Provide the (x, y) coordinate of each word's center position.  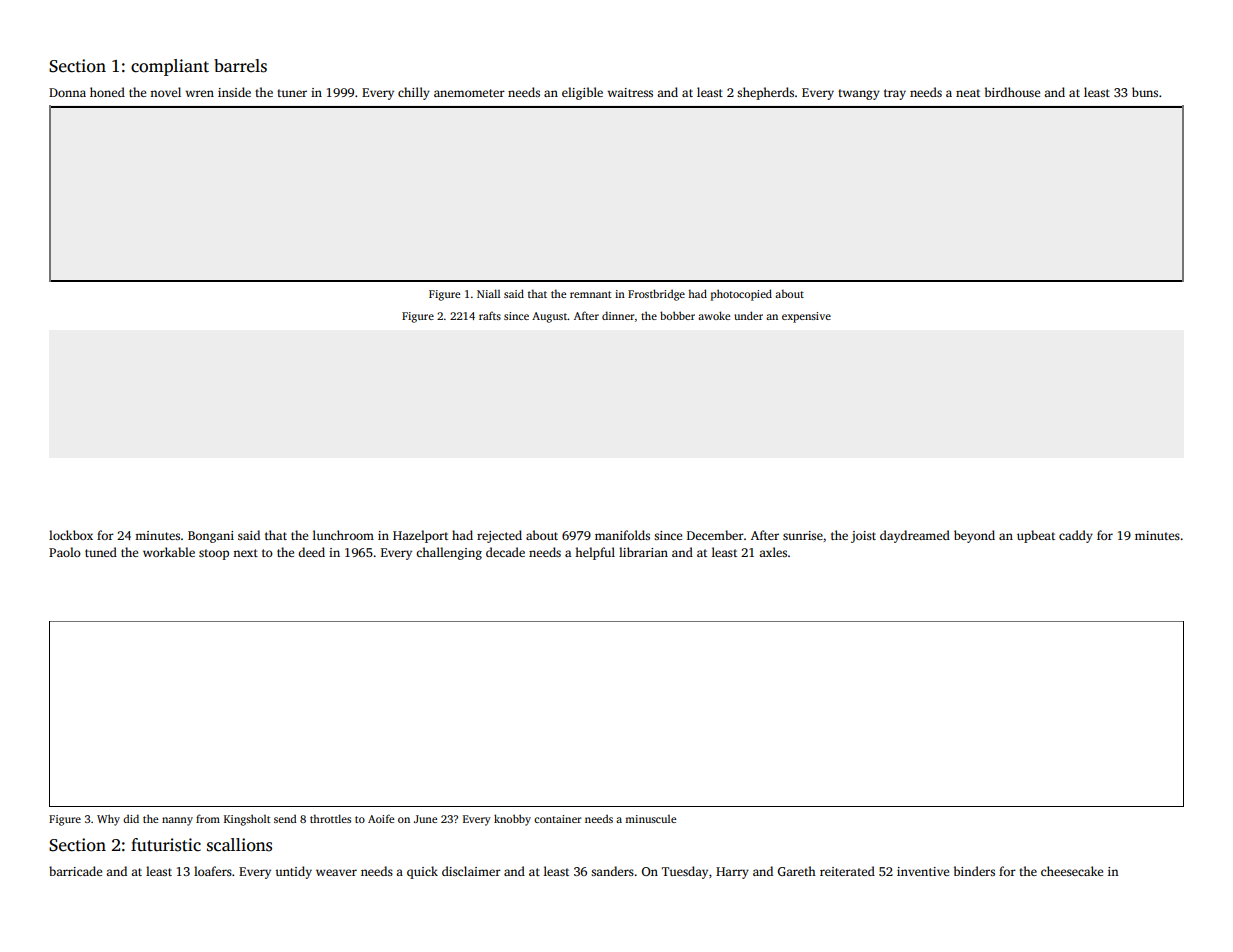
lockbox (71, 535)
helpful (595, 553)
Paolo (65, 552)
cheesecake (1072, 871)
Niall (488, 293)
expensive (806, 317)
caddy (1076, 536)
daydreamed (915, 536)
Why (108, 820)
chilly (414, 93)
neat (968, 93)
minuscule (650, 819)
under (748, 315)
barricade (75, 871)
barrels (240, 66)
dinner (618, 315)
